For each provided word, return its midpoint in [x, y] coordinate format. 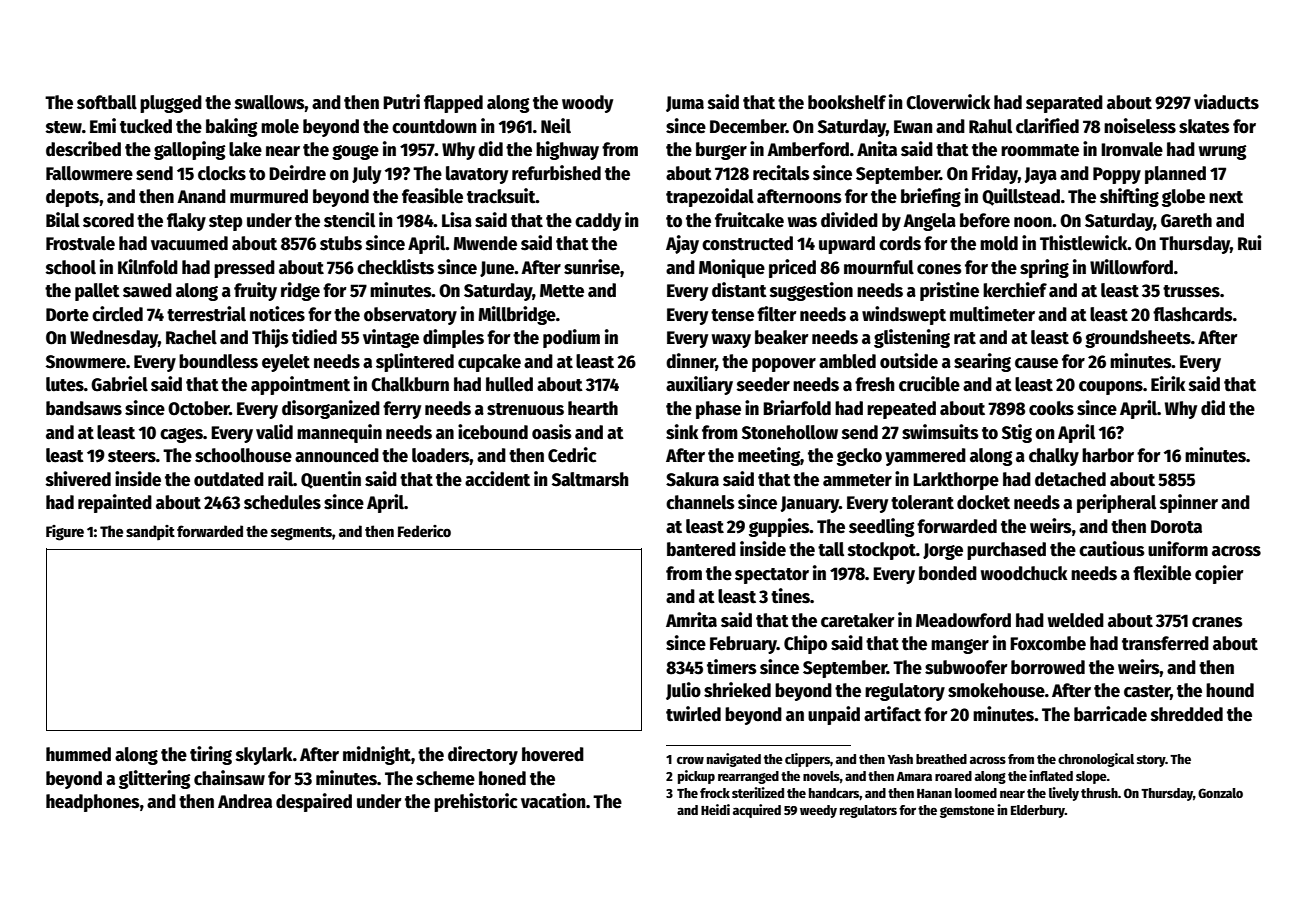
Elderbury [1038, 811]
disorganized [331, 409]
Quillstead [1021, 197]
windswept [904, 315]
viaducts [1226, 102]
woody [587, 104]
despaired [314, 802]
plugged [171, 104]
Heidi [715, 809]
